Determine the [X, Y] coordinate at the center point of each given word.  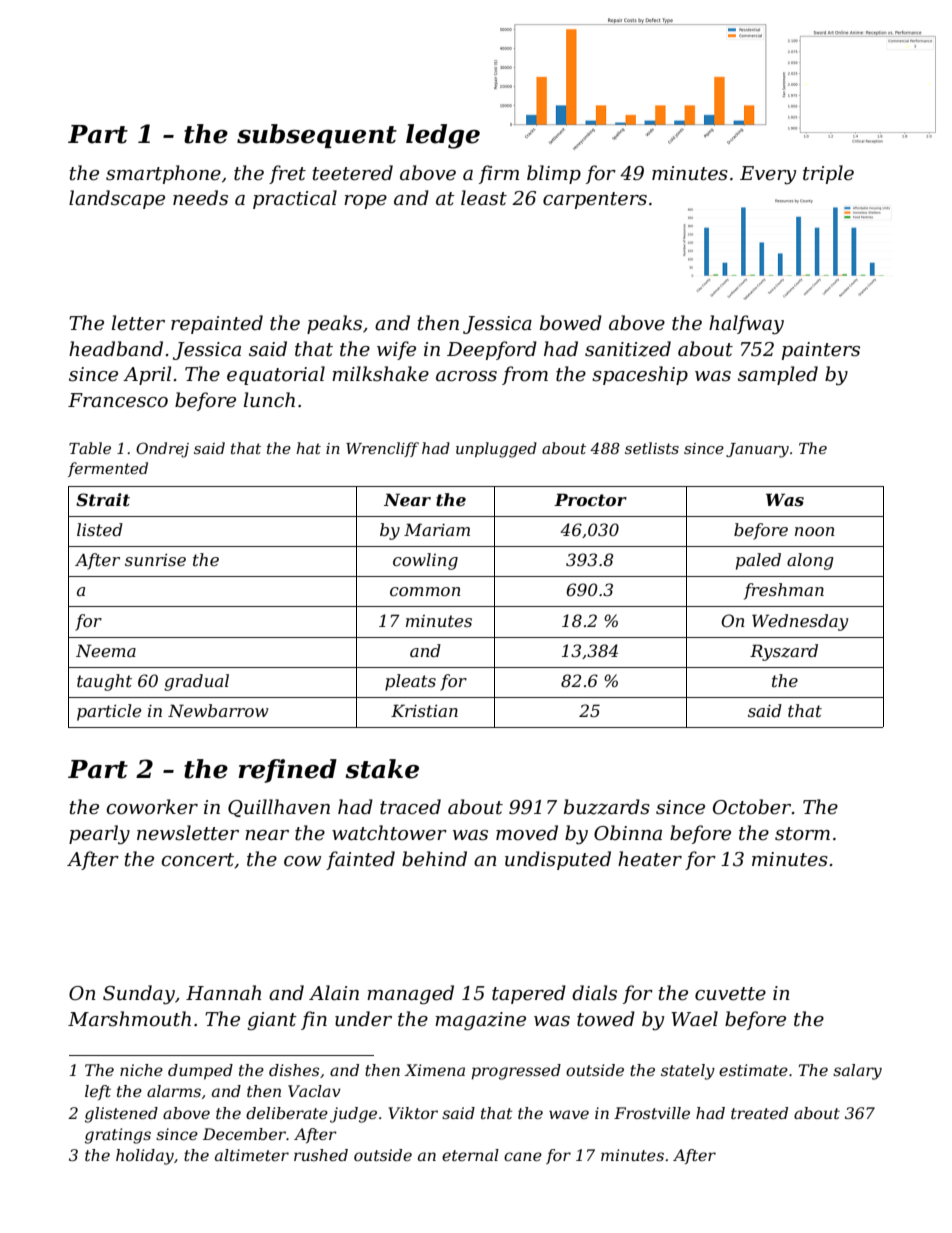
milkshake [380, 374]
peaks [334, 324]
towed [606, 1019]
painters [821, 351]
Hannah [223, 992]
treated [759, 1113]
